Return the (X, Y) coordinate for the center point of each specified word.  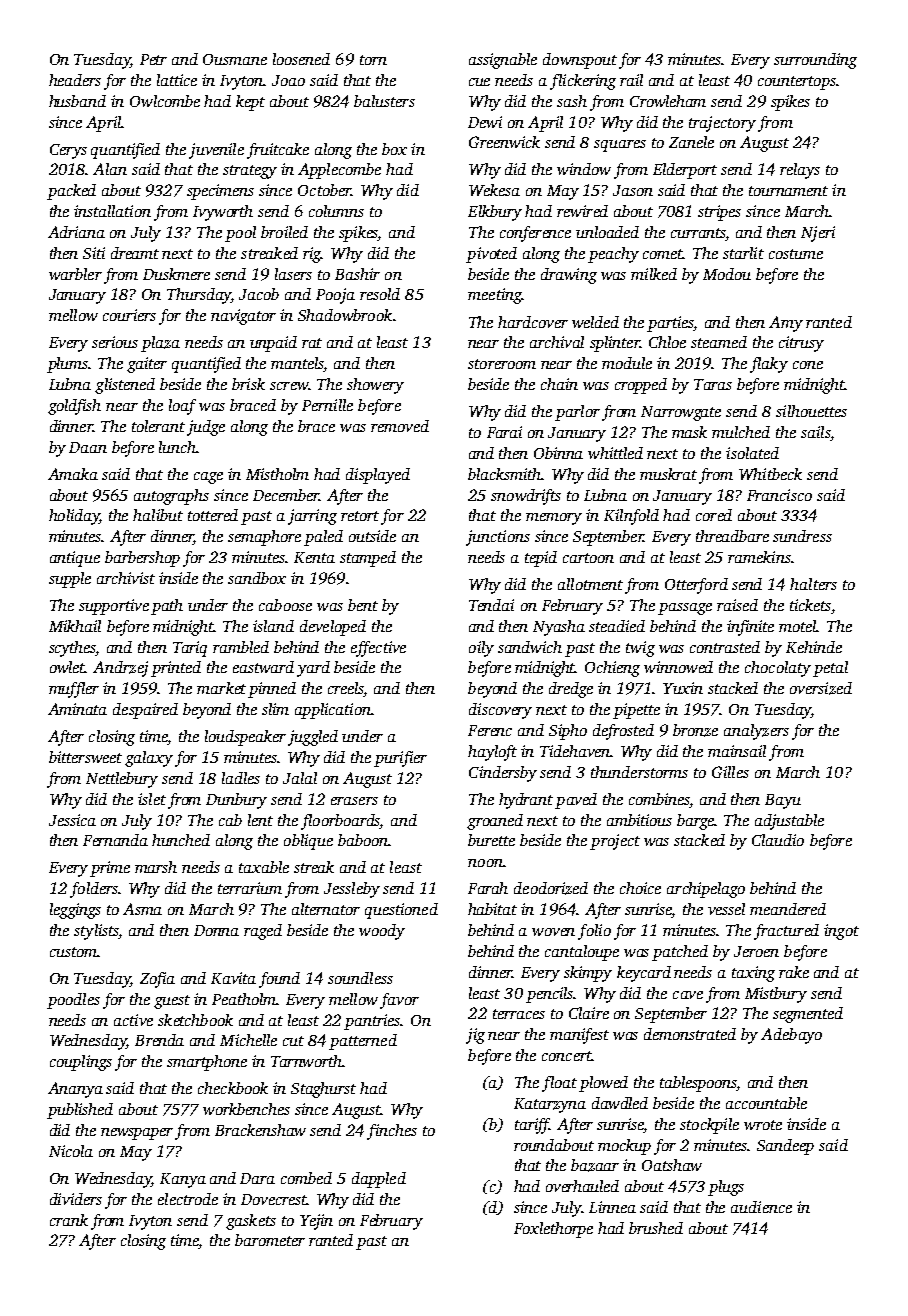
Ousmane (235, 59)
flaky (769, 365)
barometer (270, 1240)
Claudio (778, 840)
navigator (243, 317)
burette (491, 840)
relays (800, 171)
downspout (580, 61)
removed (400, 426)
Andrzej (120, 669)
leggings (75, 911)
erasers (354, 801)
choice (640, 888)
